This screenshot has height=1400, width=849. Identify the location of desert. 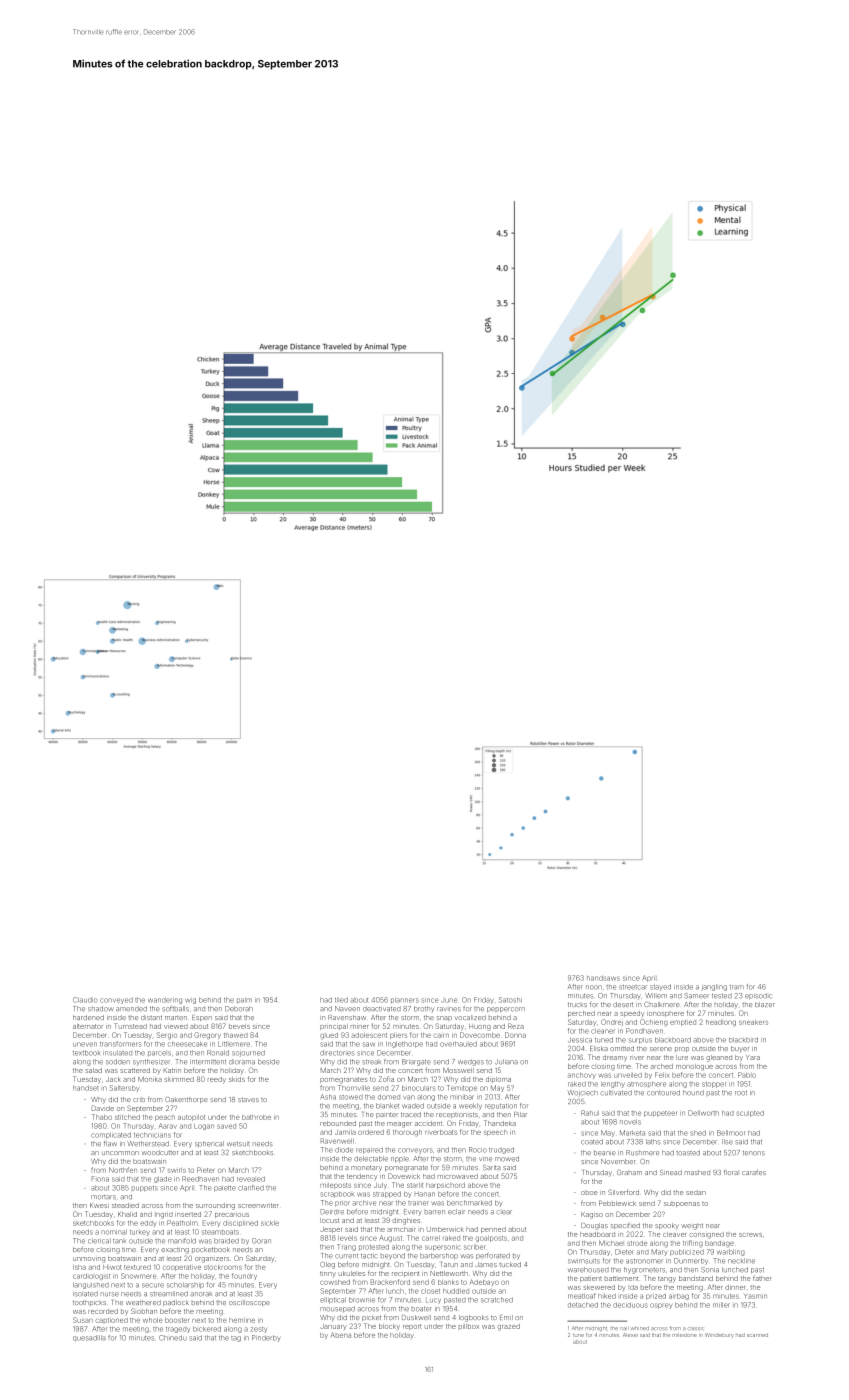
(623, 1004).
